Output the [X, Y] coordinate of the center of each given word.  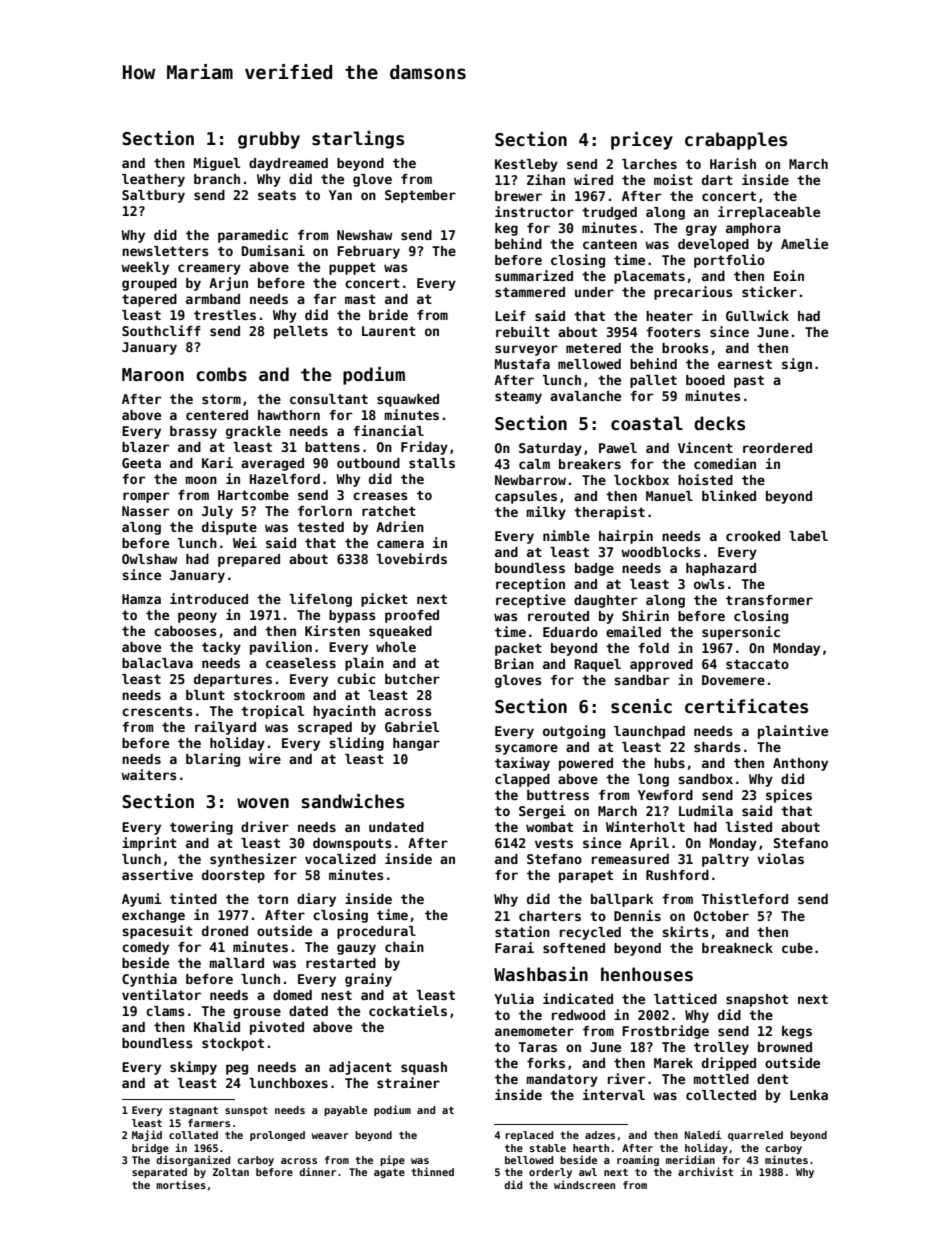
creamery [209, 269]
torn [272, 899]
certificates [746, 706]
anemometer [534, 1031]
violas [780, 858]
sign [797, 365]
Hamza [141, 599]
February [368, 252]
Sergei [542, 812]
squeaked [400, 632]
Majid [147, 1135]
